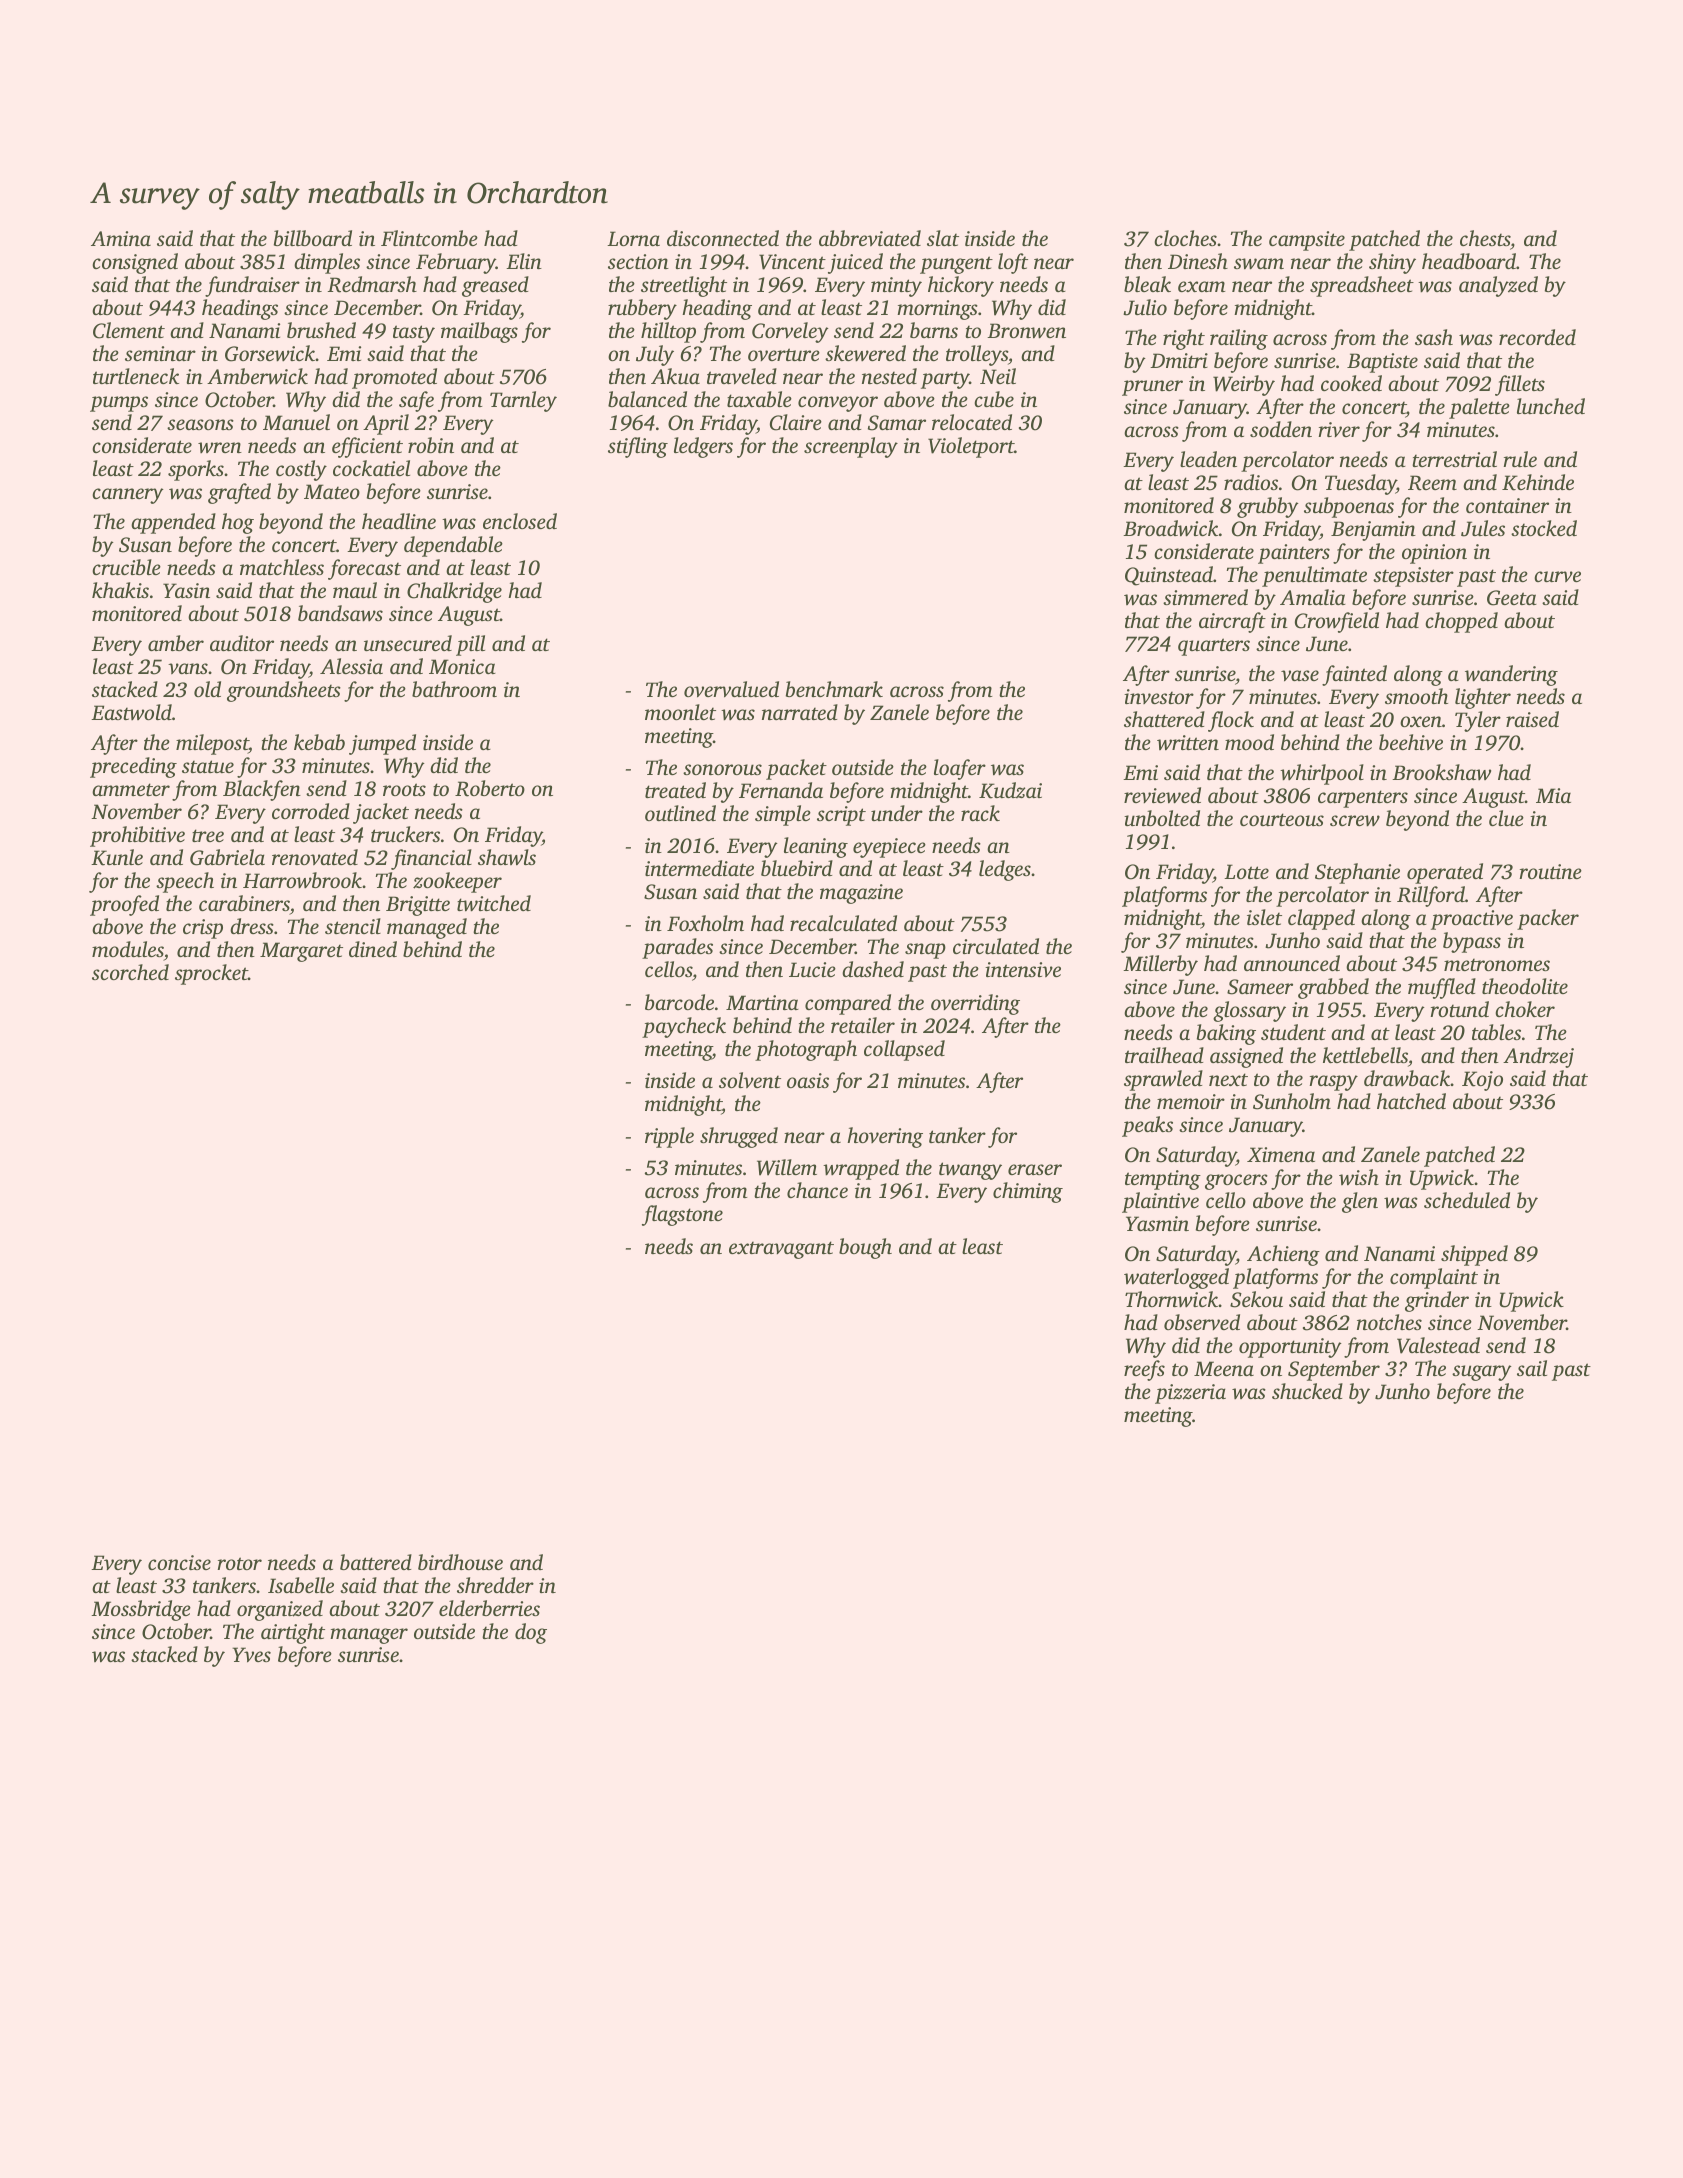 This page has height=2178, width=1683. What do you see at coordinates (1482, 1373) in the page?
I see `sugary` at bounding box center [1482, 1373].
